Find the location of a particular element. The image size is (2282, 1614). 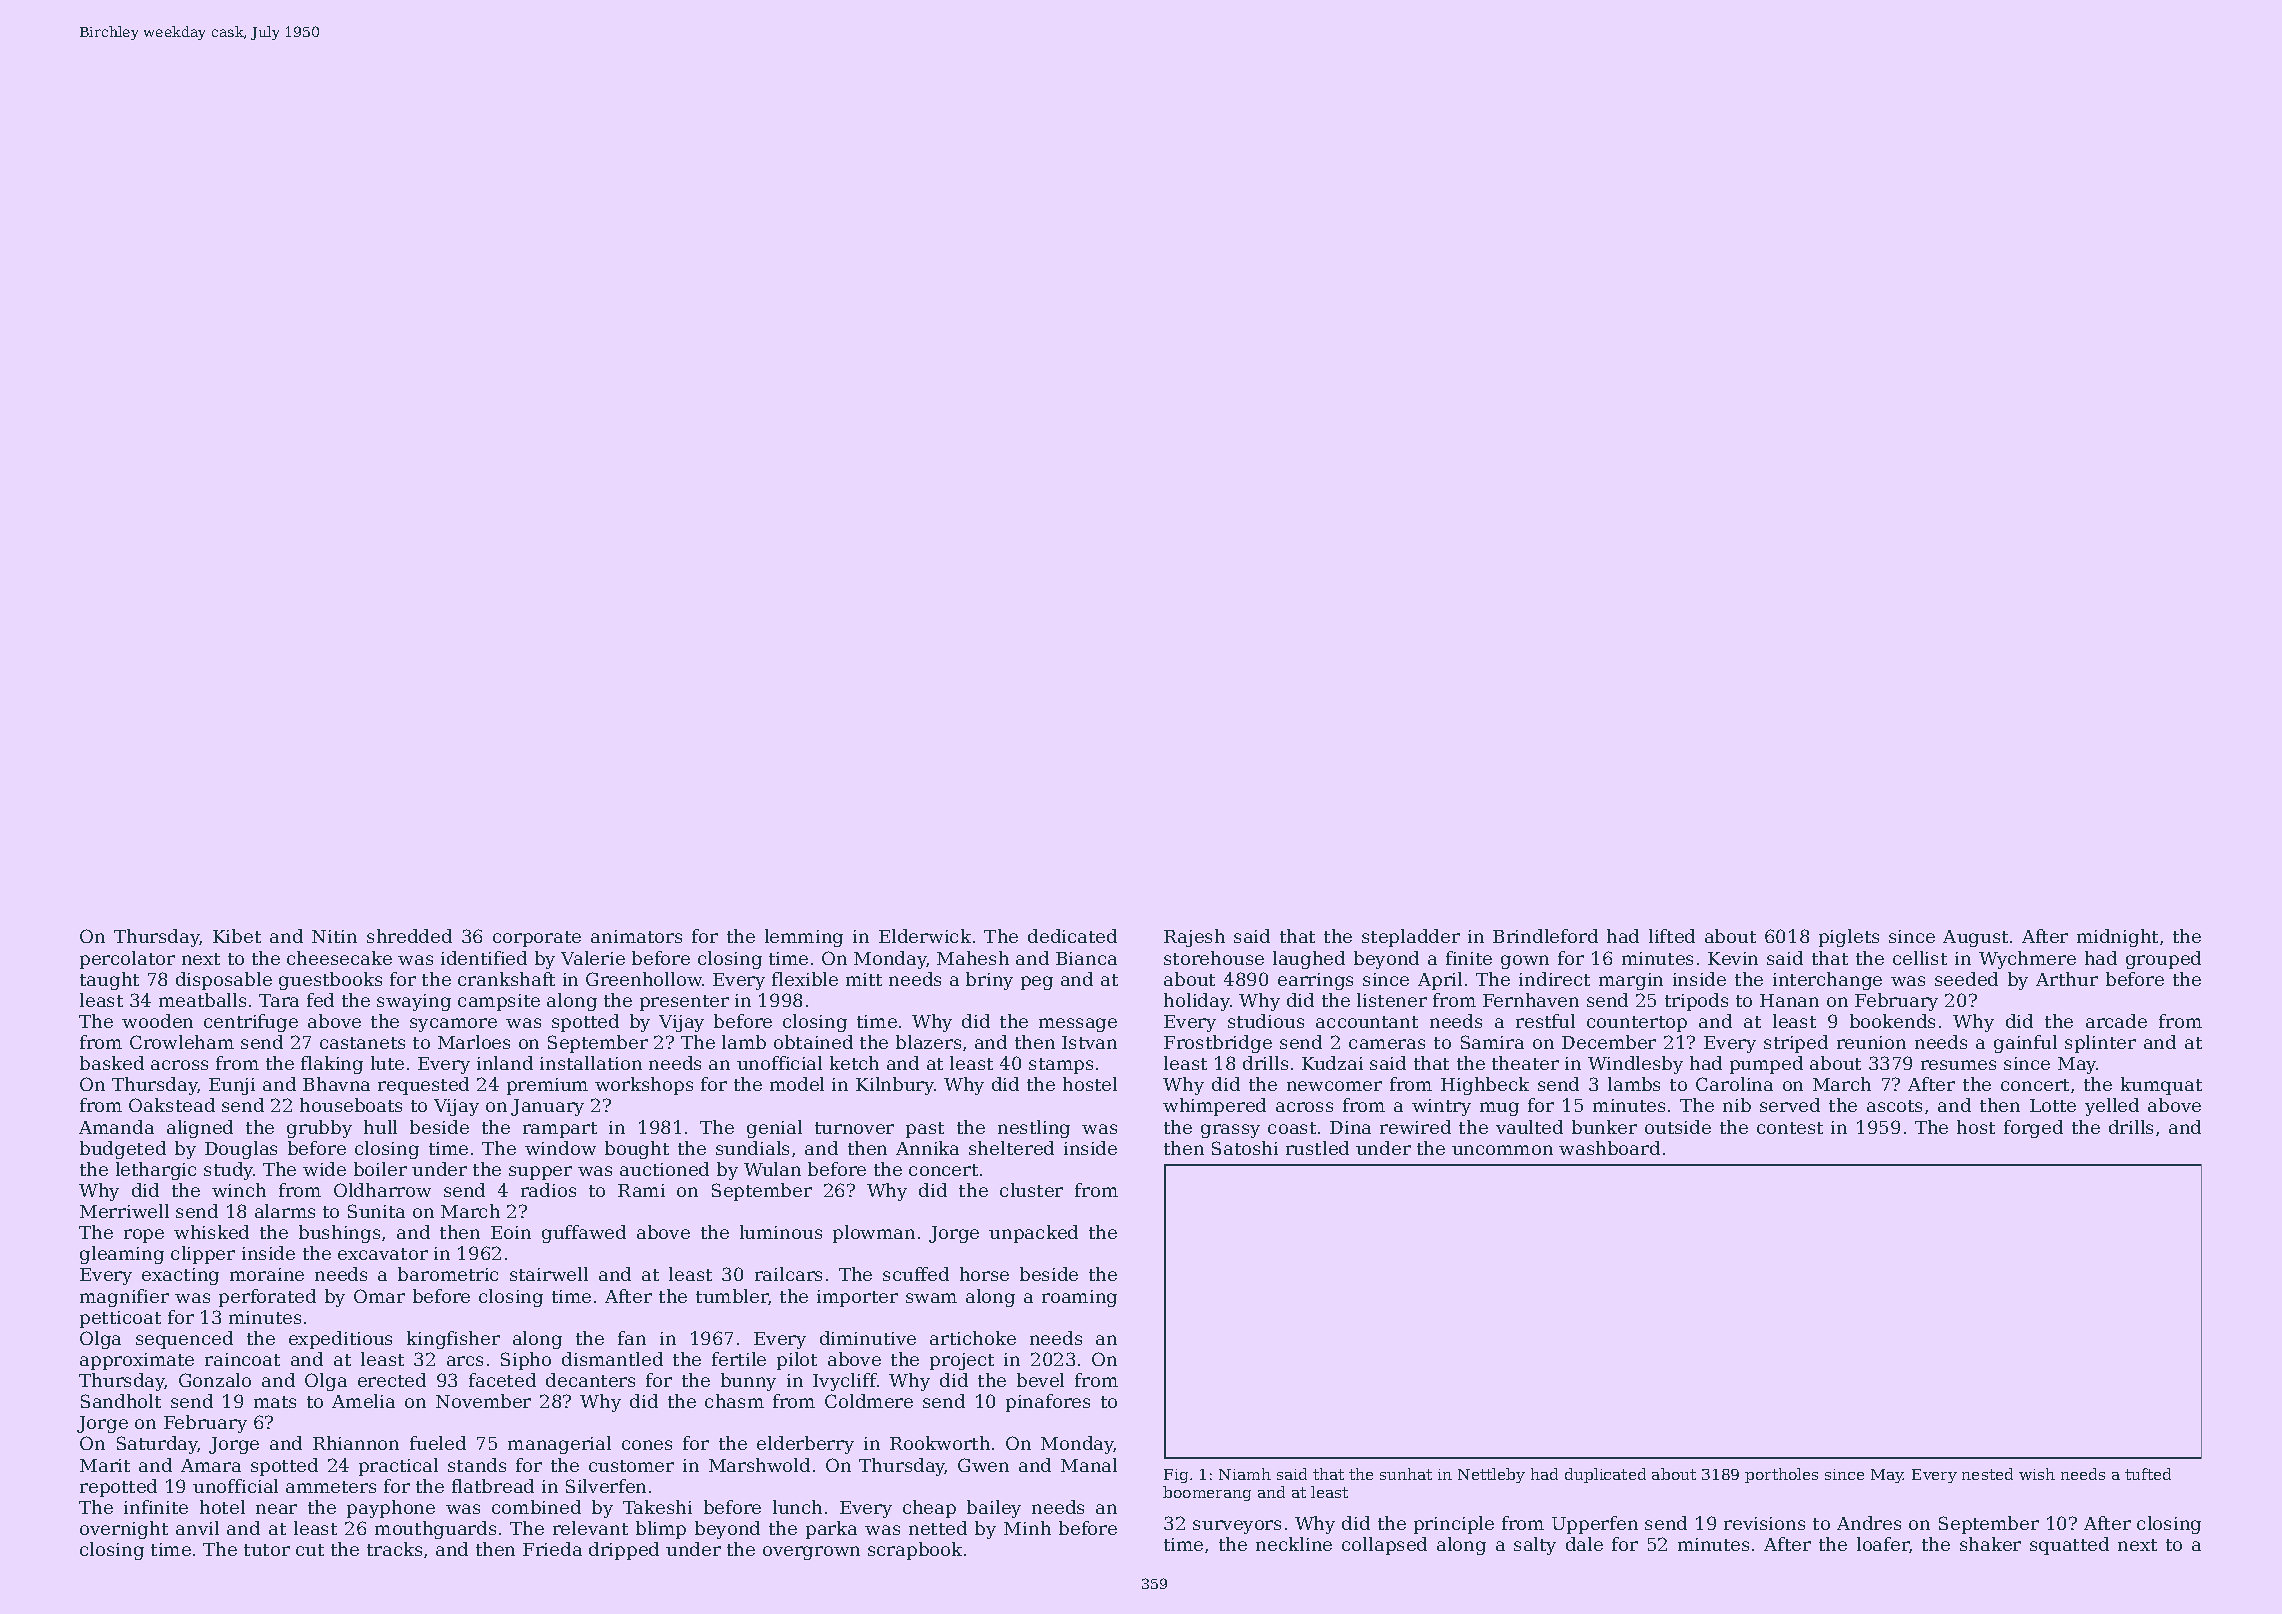

tracks is located at coordinates (394, 1549).
